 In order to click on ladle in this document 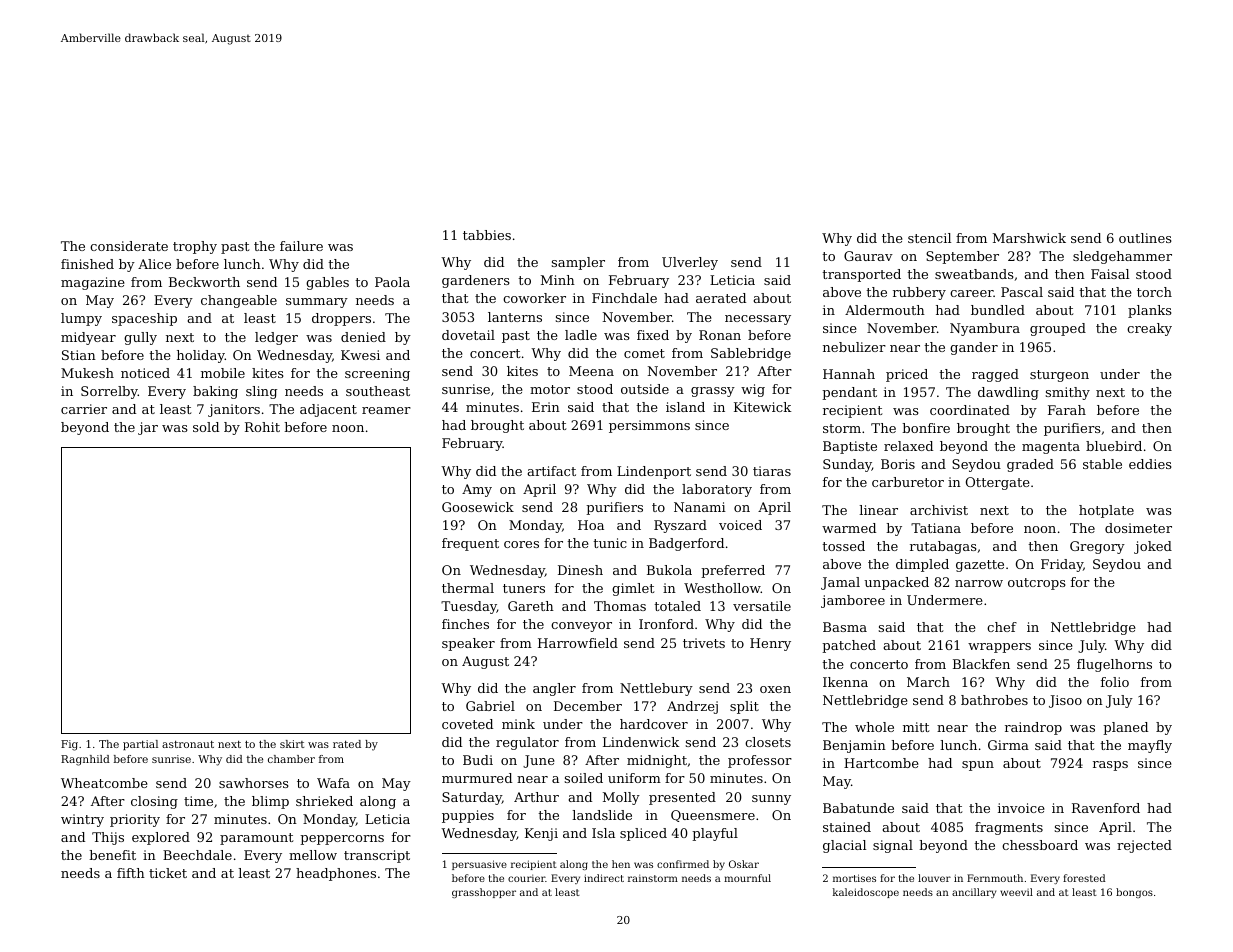, I will do `click(581, 335)`.
